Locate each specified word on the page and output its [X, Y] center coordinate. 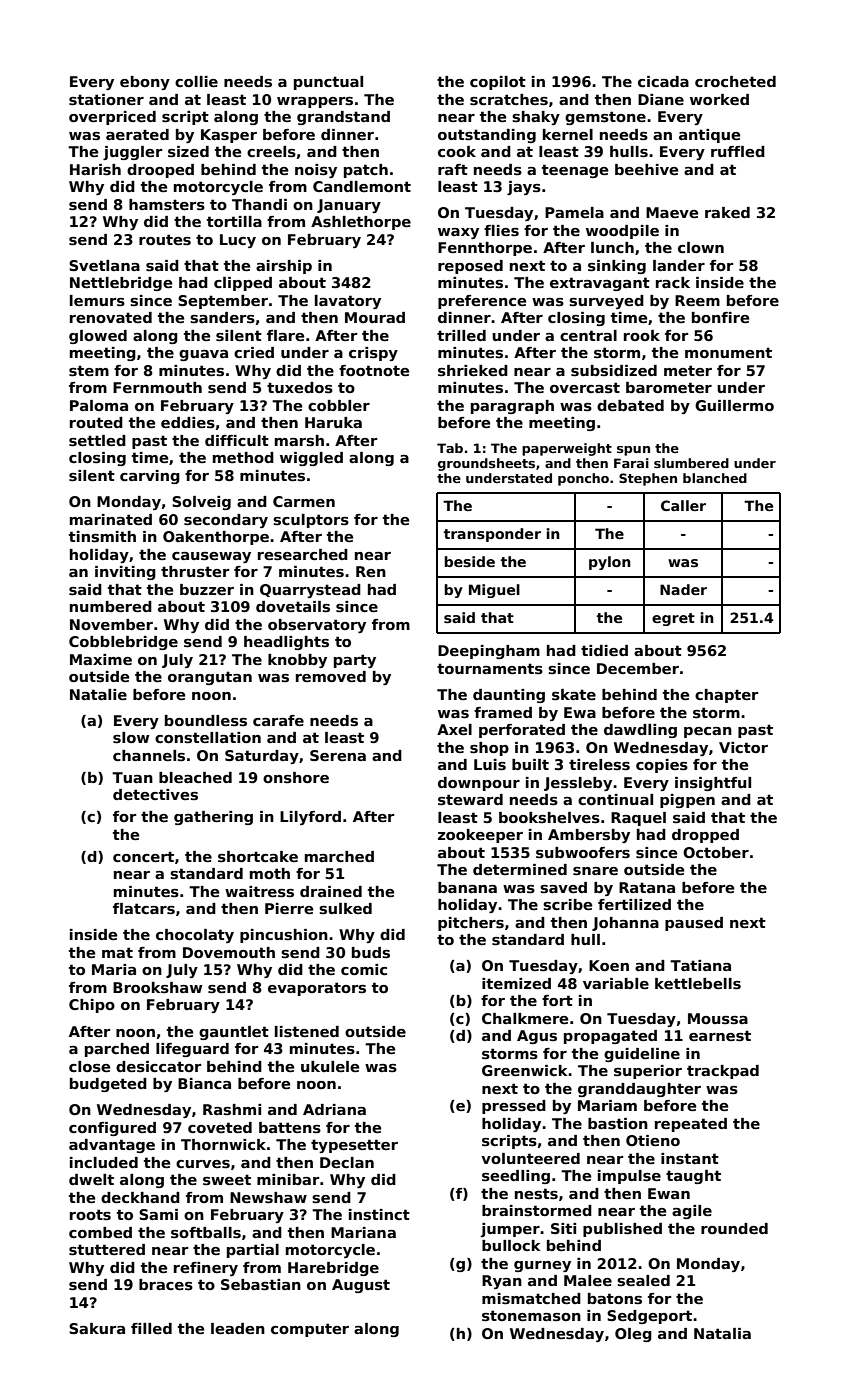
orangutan [210, 678]
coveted [220, 1127]
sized [188, 152]
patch [366, 171]
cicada [663, 81]
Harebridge [333, 1269]
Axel [454, 729]
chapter [726, 696]
